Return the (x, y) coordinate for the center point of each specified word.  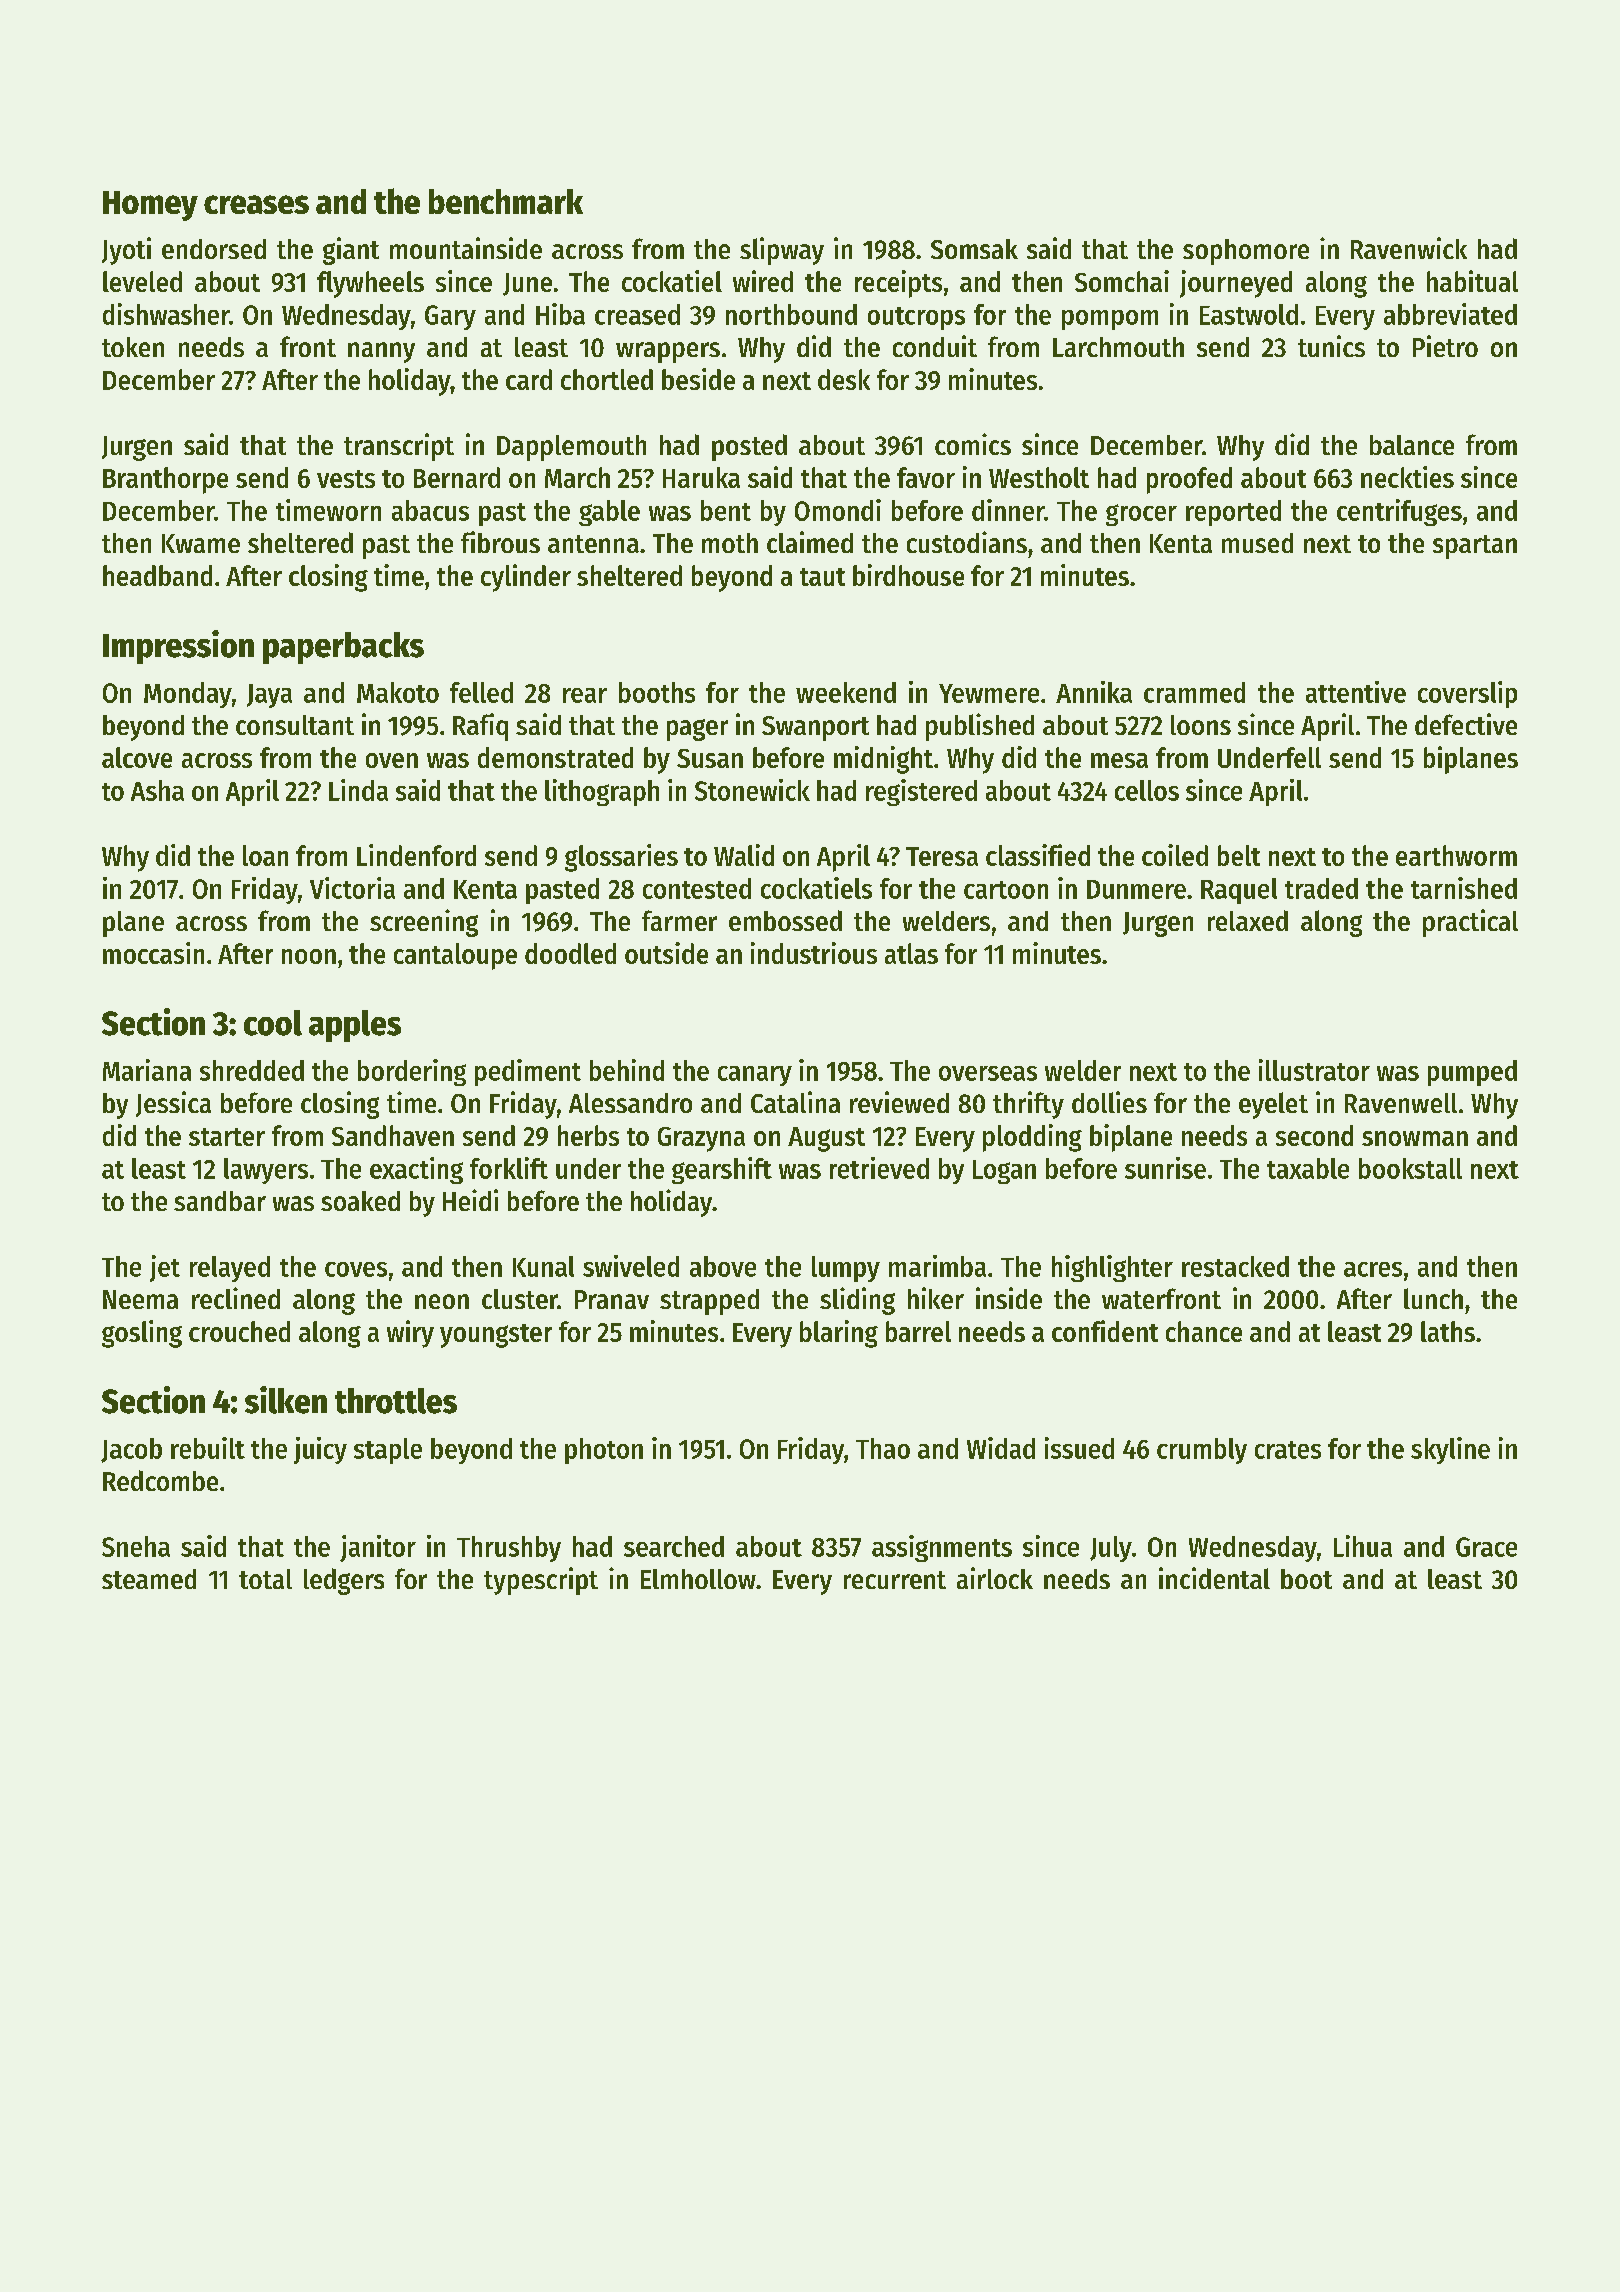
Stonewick (752, 790)
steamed (149, 1579)
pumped (1472, 1073)
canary (755, 1076)
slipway (782, 251)
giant (351, 251)
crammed (1194, 692)
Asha (157, 790)
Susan (710, 758)
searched (674, 1546)
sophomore (1246, 252)
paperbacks (343, 648)
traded (1321, 888)
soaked (360, 1201)
